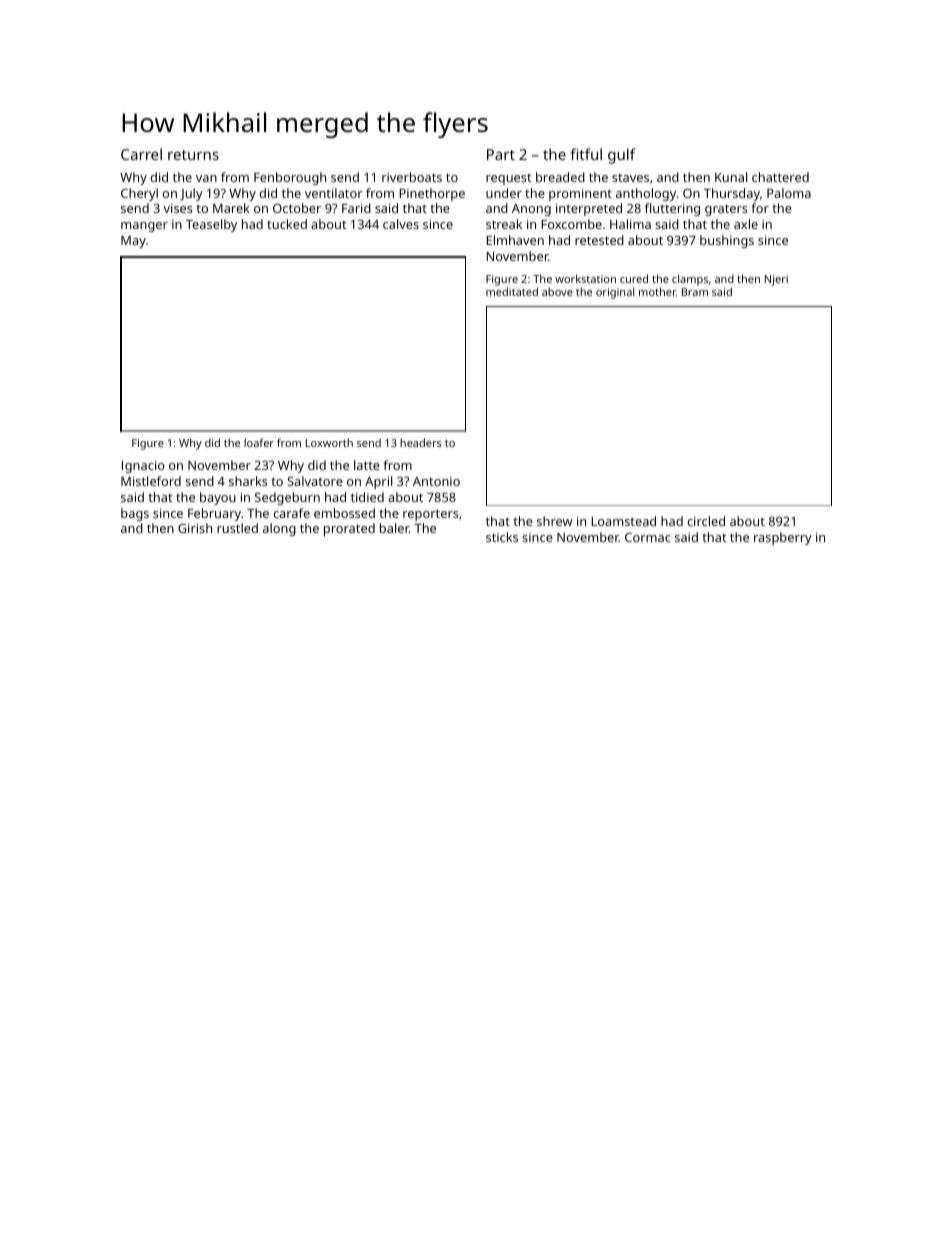 Image resolution: width=952 pixels, height=1233 pixels. What do you see at coordinates (776, 280) in the screenshot?
I see `Njeri` at bounding box center [776, 280].
